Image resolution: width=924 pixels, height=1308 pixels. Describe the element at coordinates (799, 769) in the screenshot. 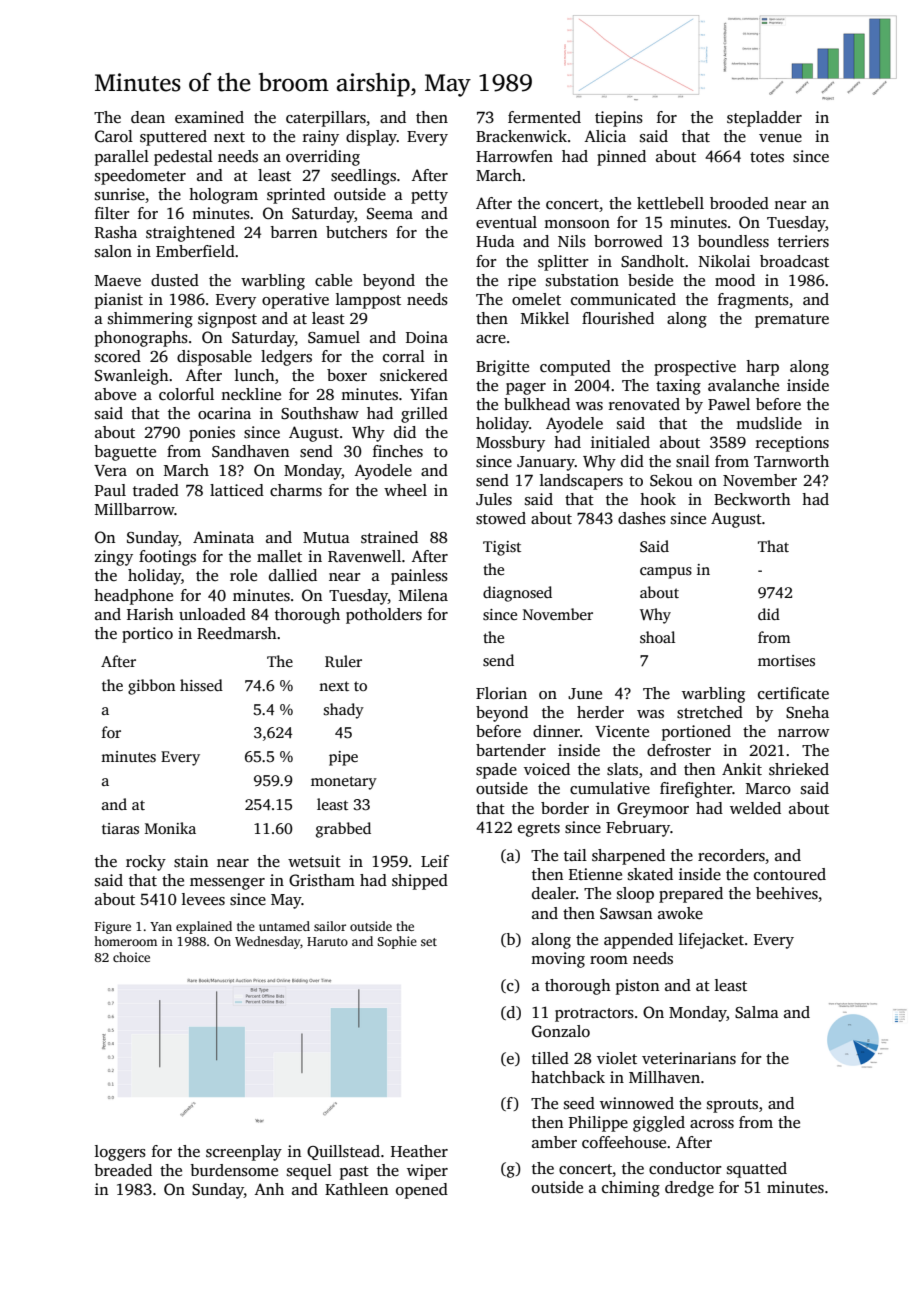

I see `shrieked` at that location.
